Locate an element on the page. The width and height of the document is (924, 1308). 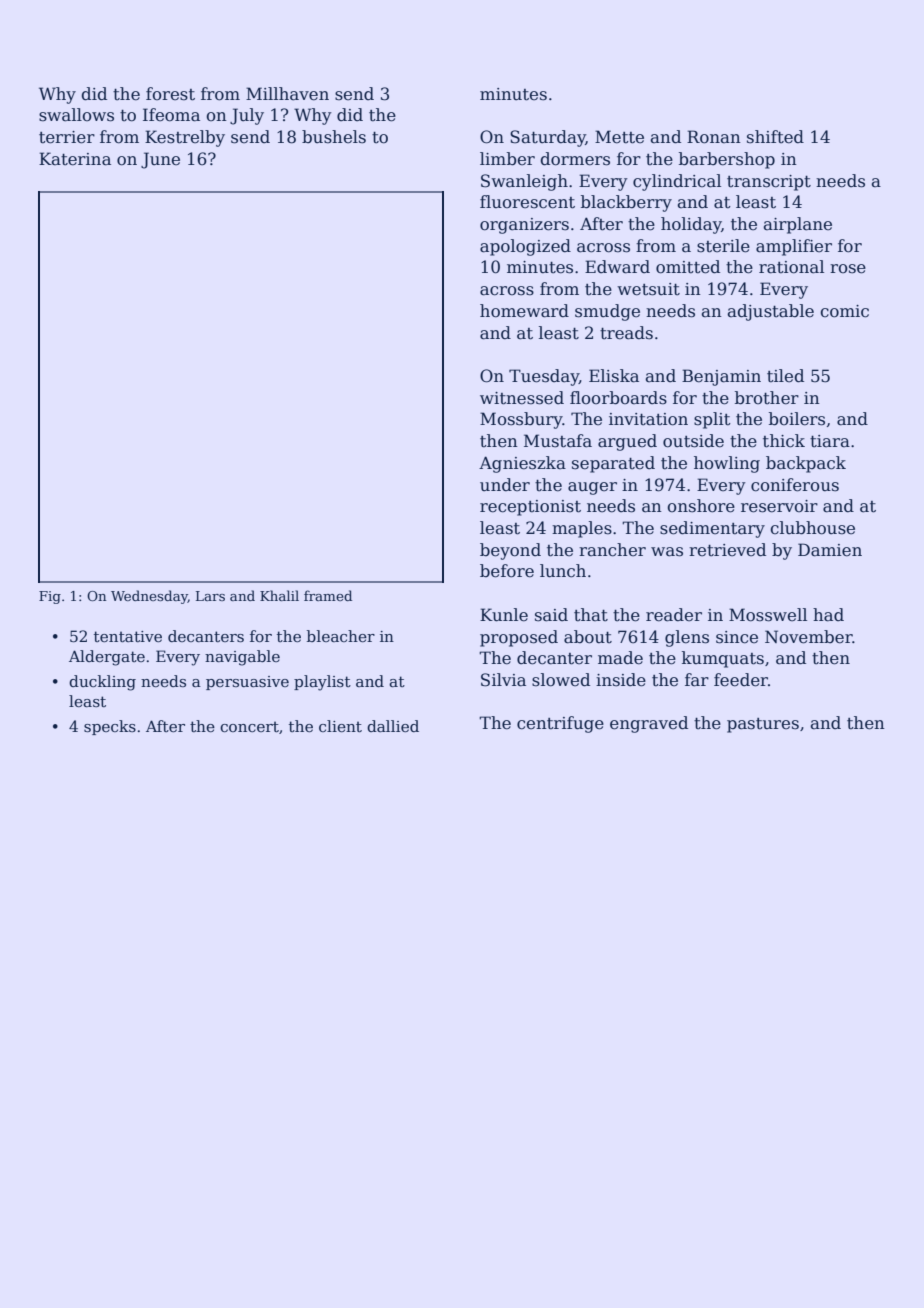
Tuesday is located at coordinates (544, 377).
